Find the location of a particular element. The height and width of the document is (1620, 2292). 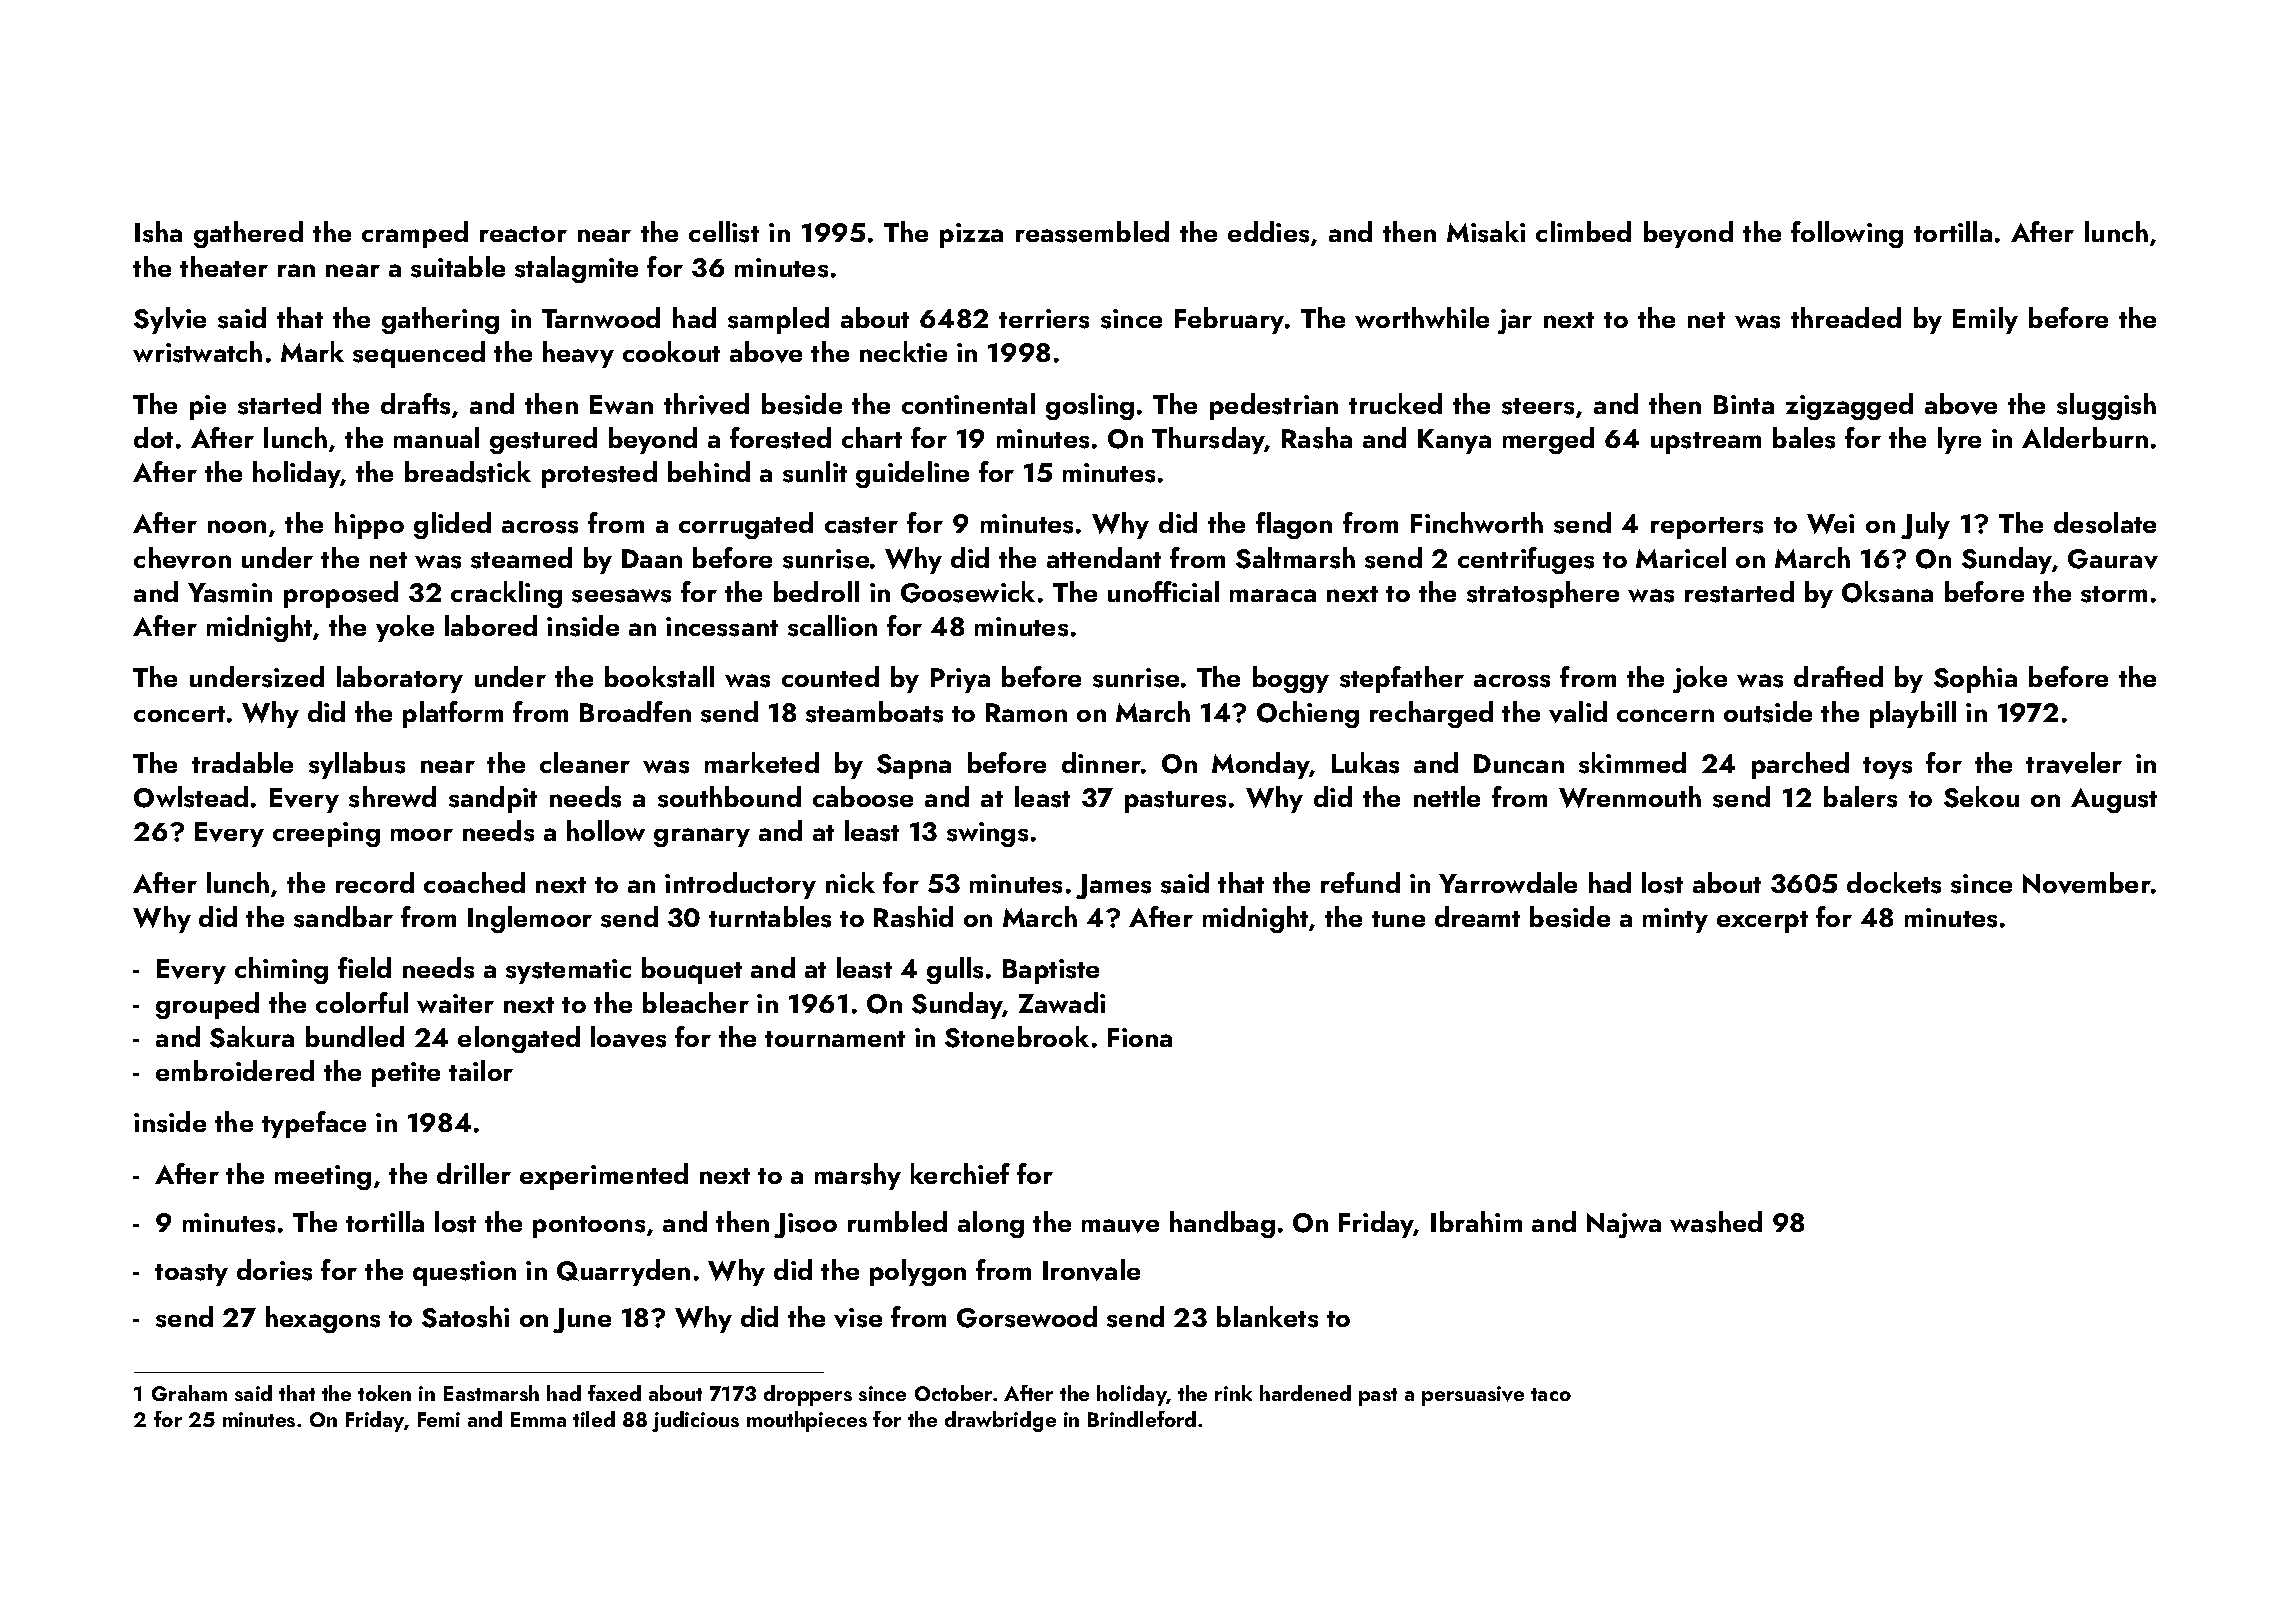

following is located at coordinates (1847, 234).
